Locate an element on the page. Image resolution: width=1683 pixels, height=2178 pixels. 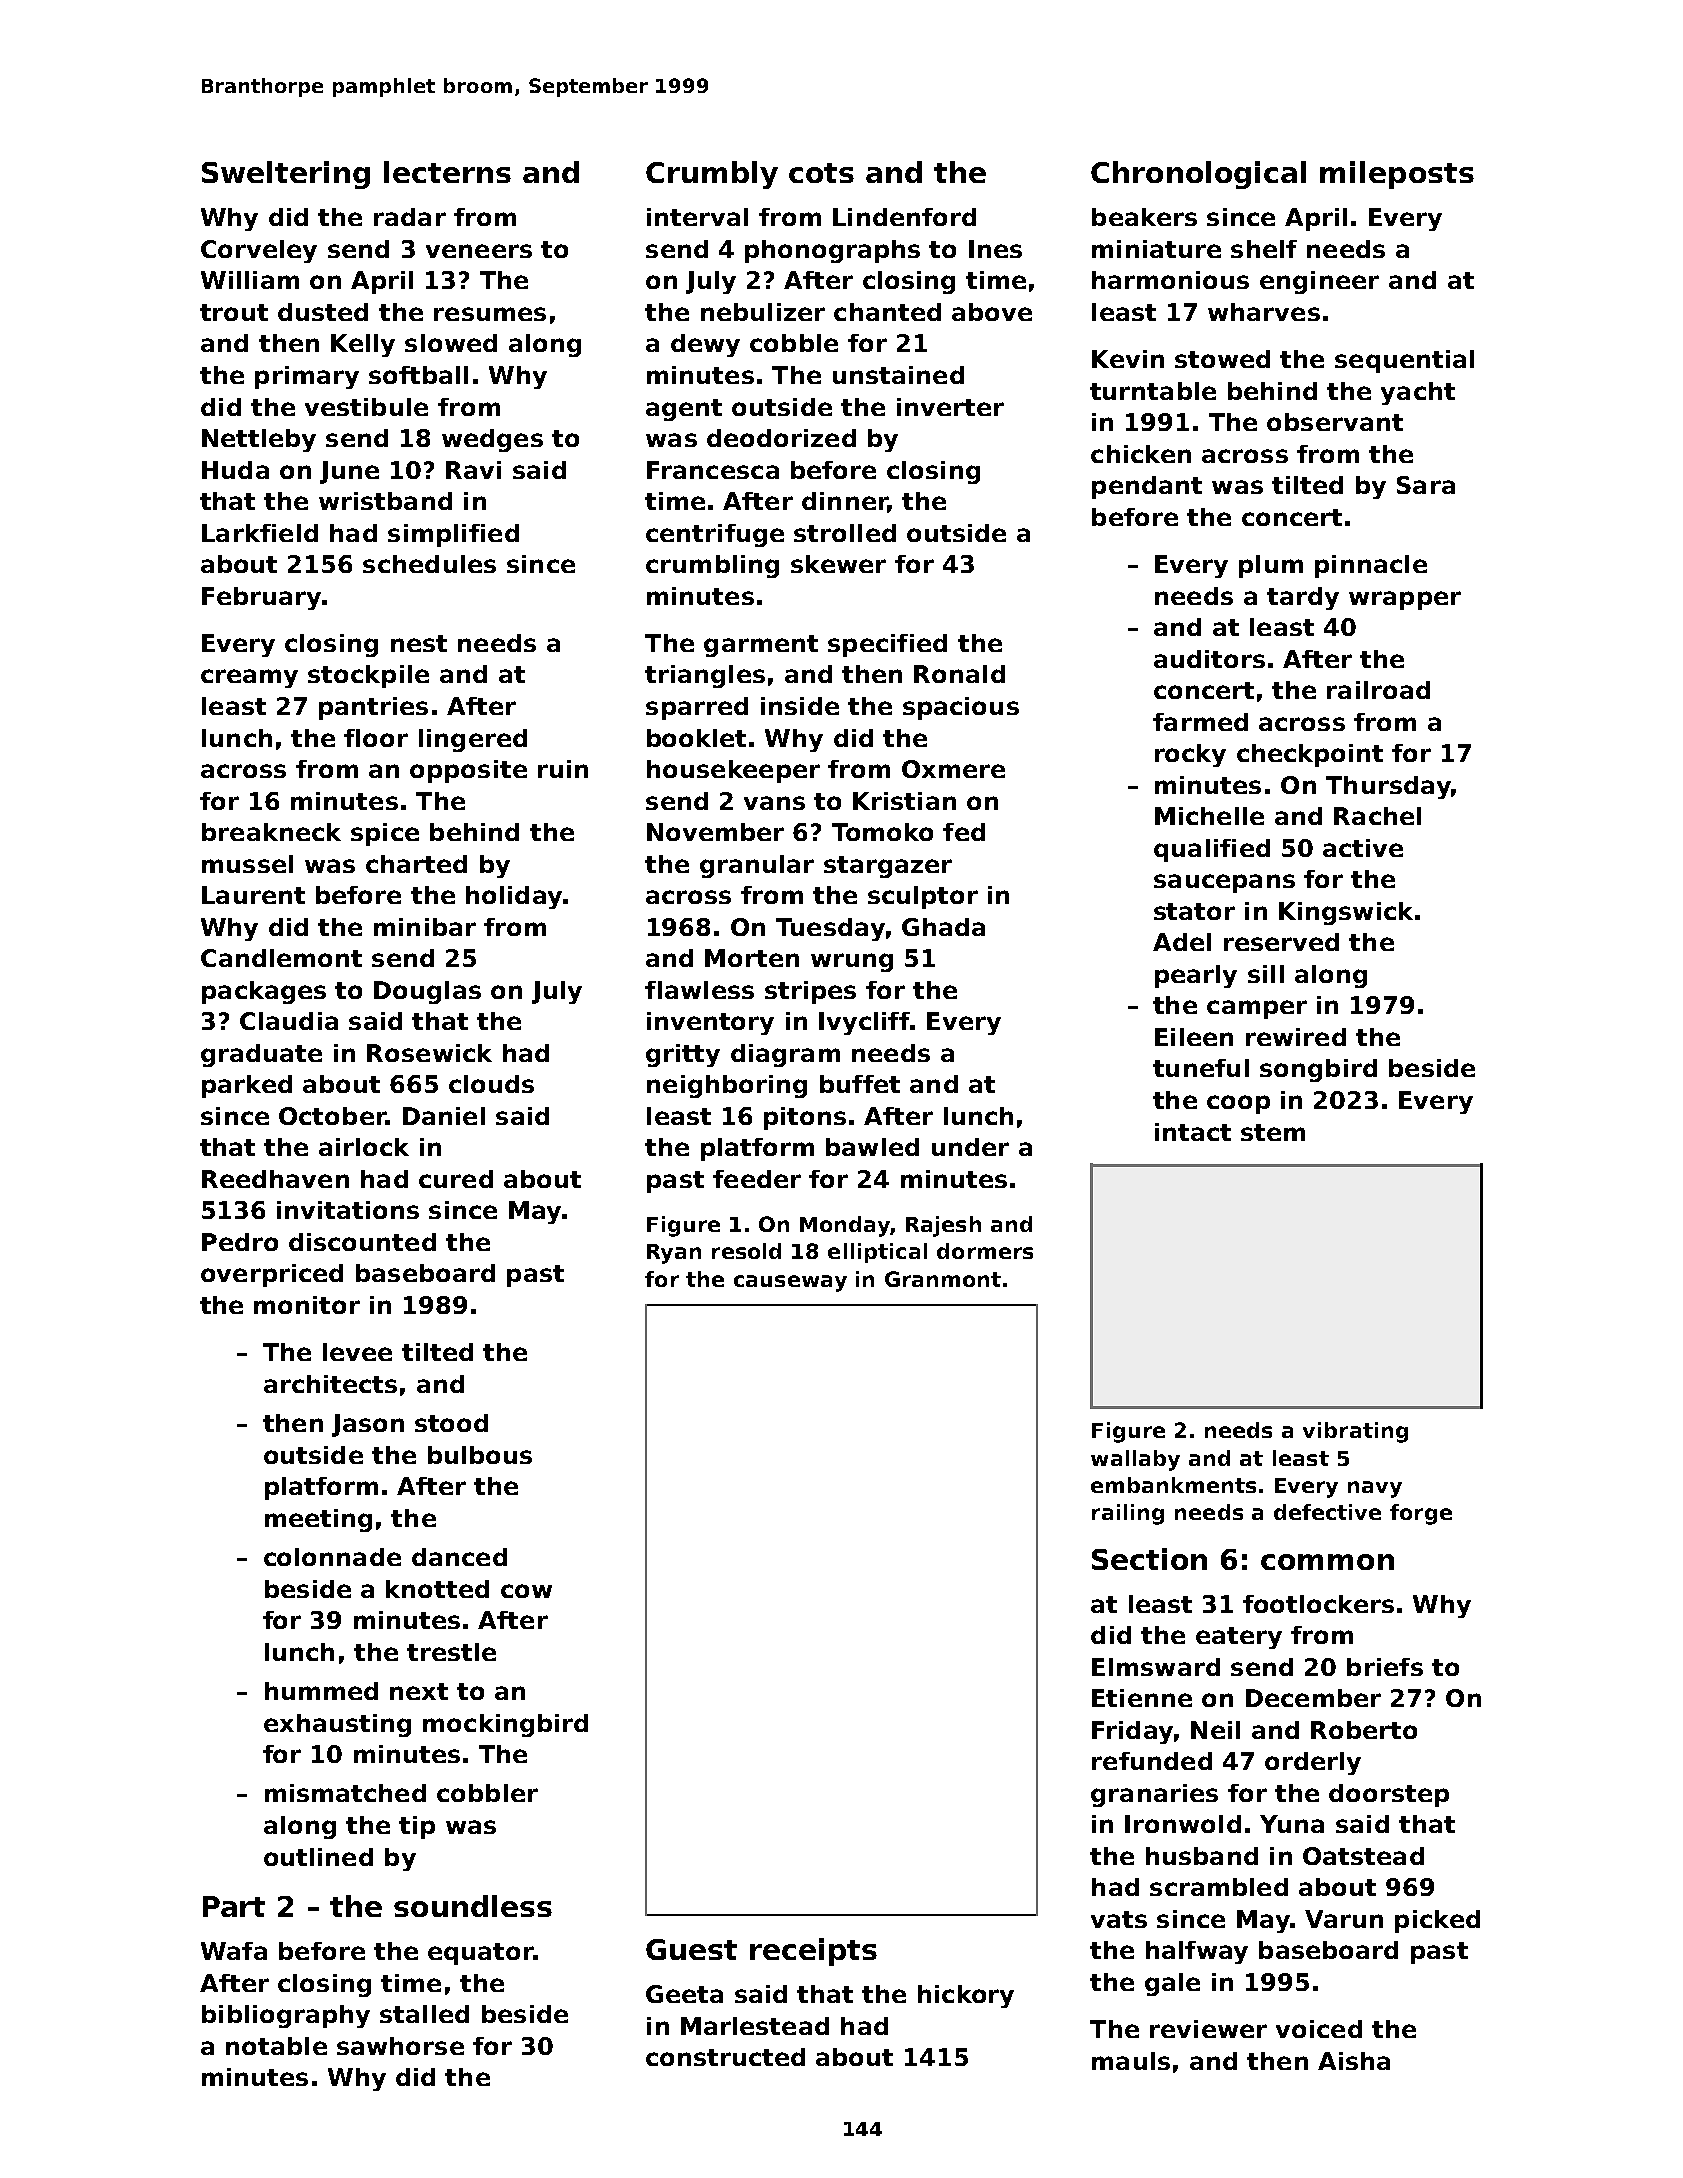
Chronological is located at coordinates (1198, 175).
